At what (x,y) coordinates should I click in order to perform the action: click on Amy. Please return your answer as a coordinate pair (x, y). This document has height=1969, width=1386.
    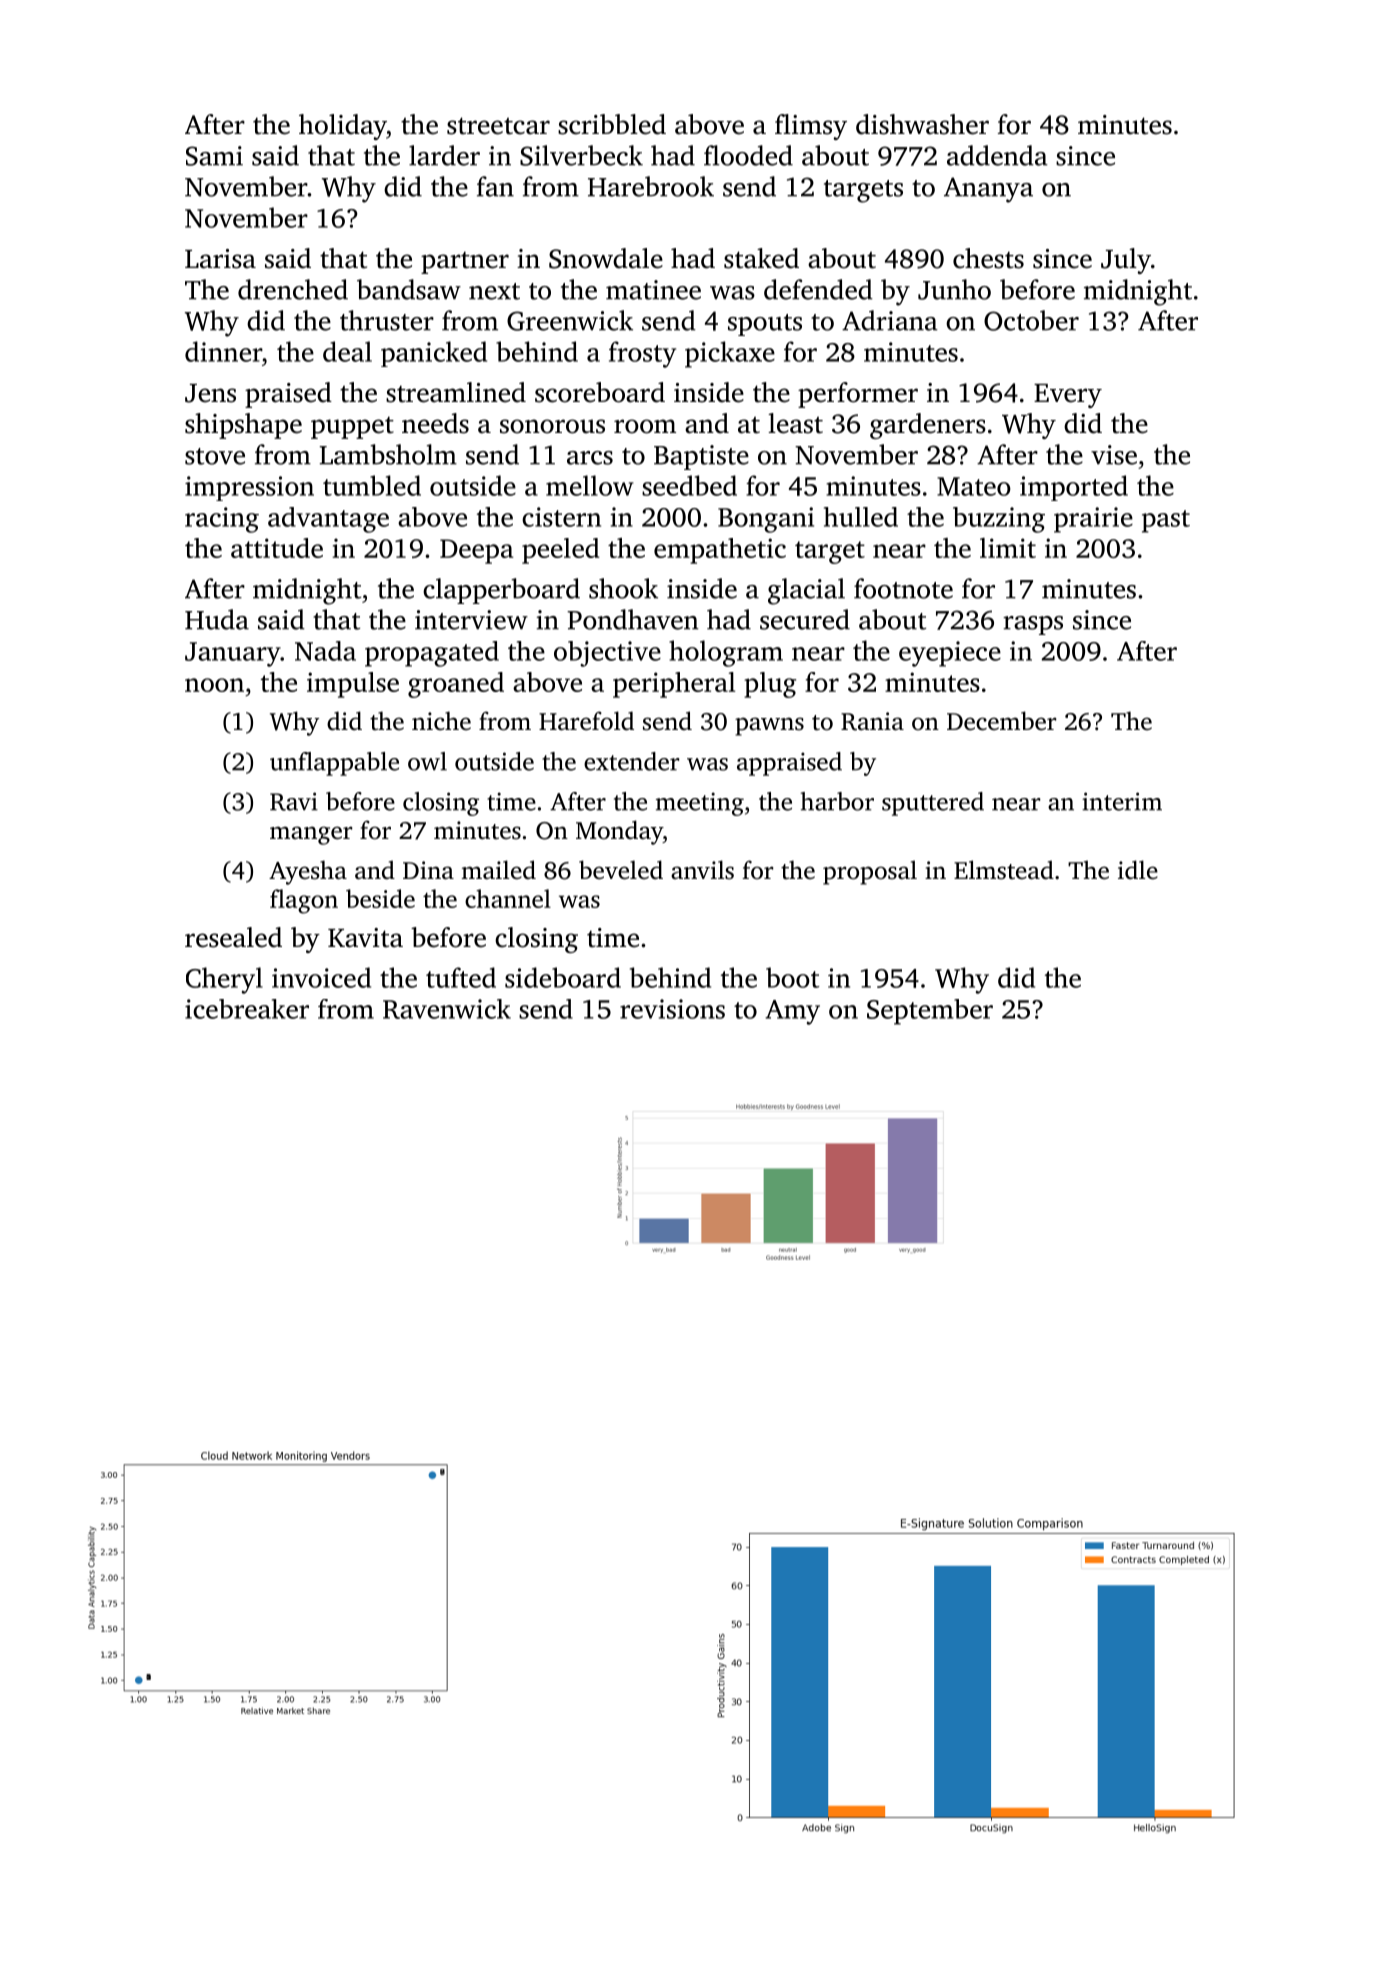
    Looking at the image, I should click on (792, 1012).
